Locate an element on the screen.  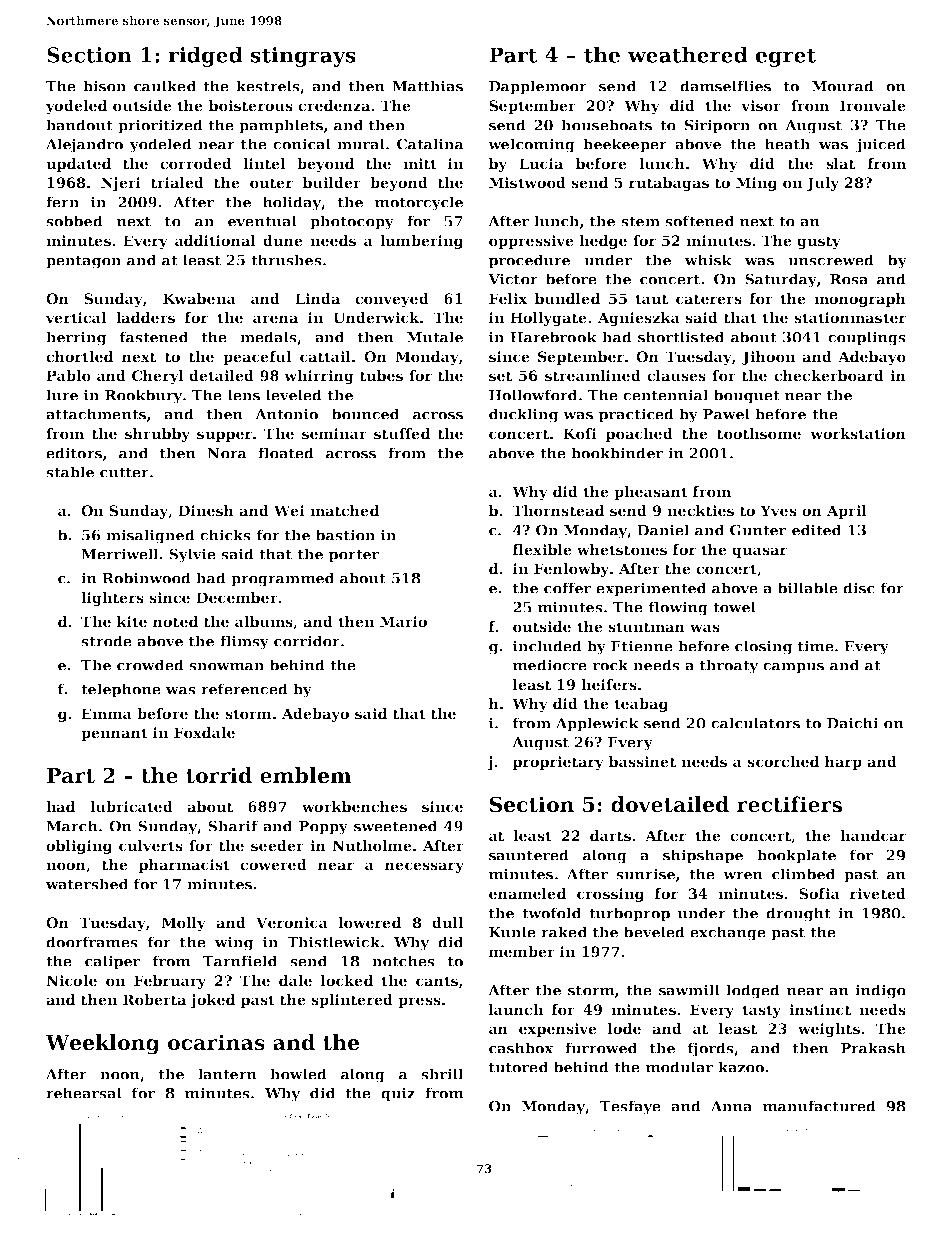
Merriwell is located at coordinates (120, 554).
